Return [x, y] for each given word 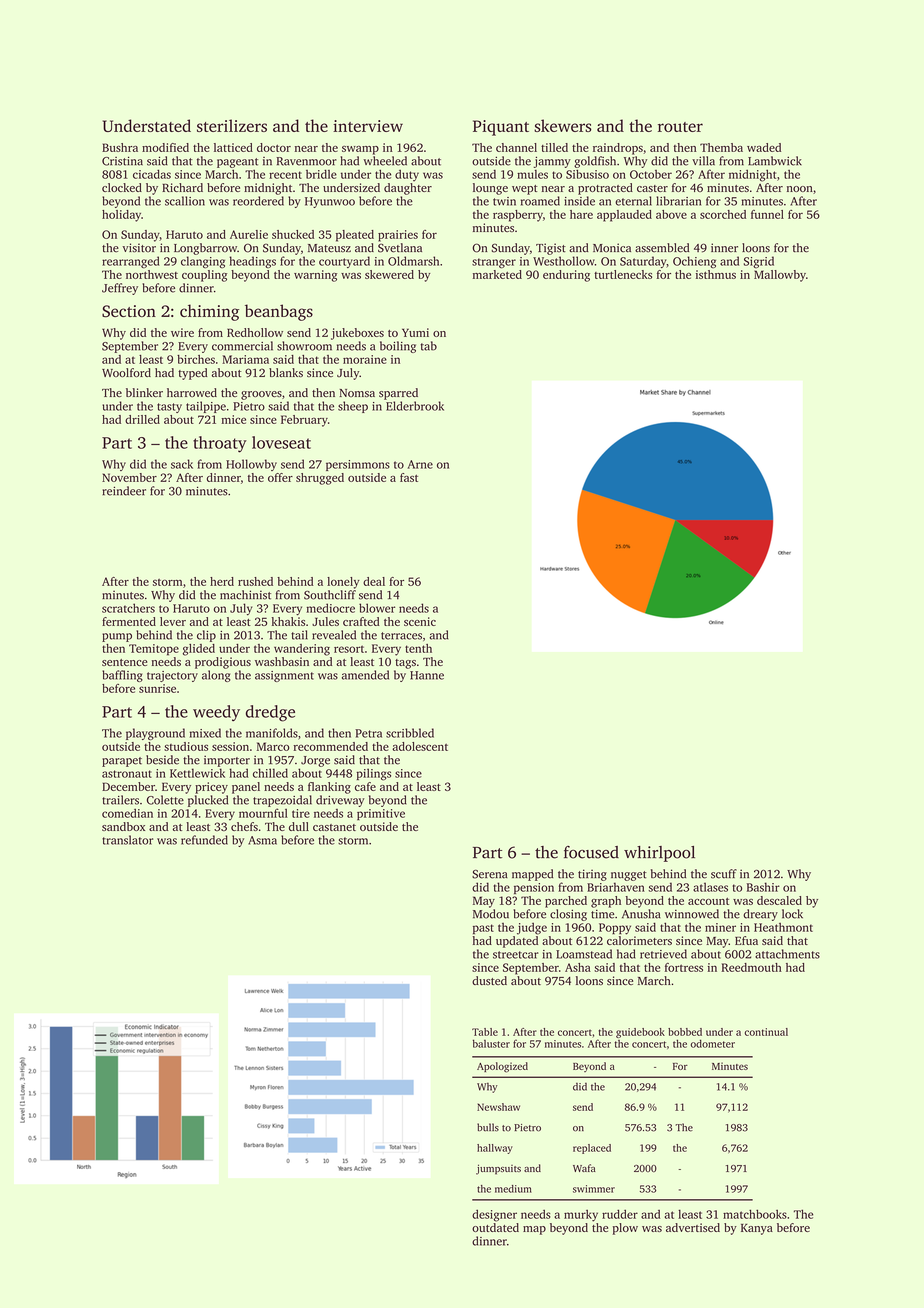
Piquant [501, 128]
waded [764, 147]
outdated [495, 1227]
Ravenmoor [306, 161]
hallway [495, 1149]
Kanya [757, 1229]
